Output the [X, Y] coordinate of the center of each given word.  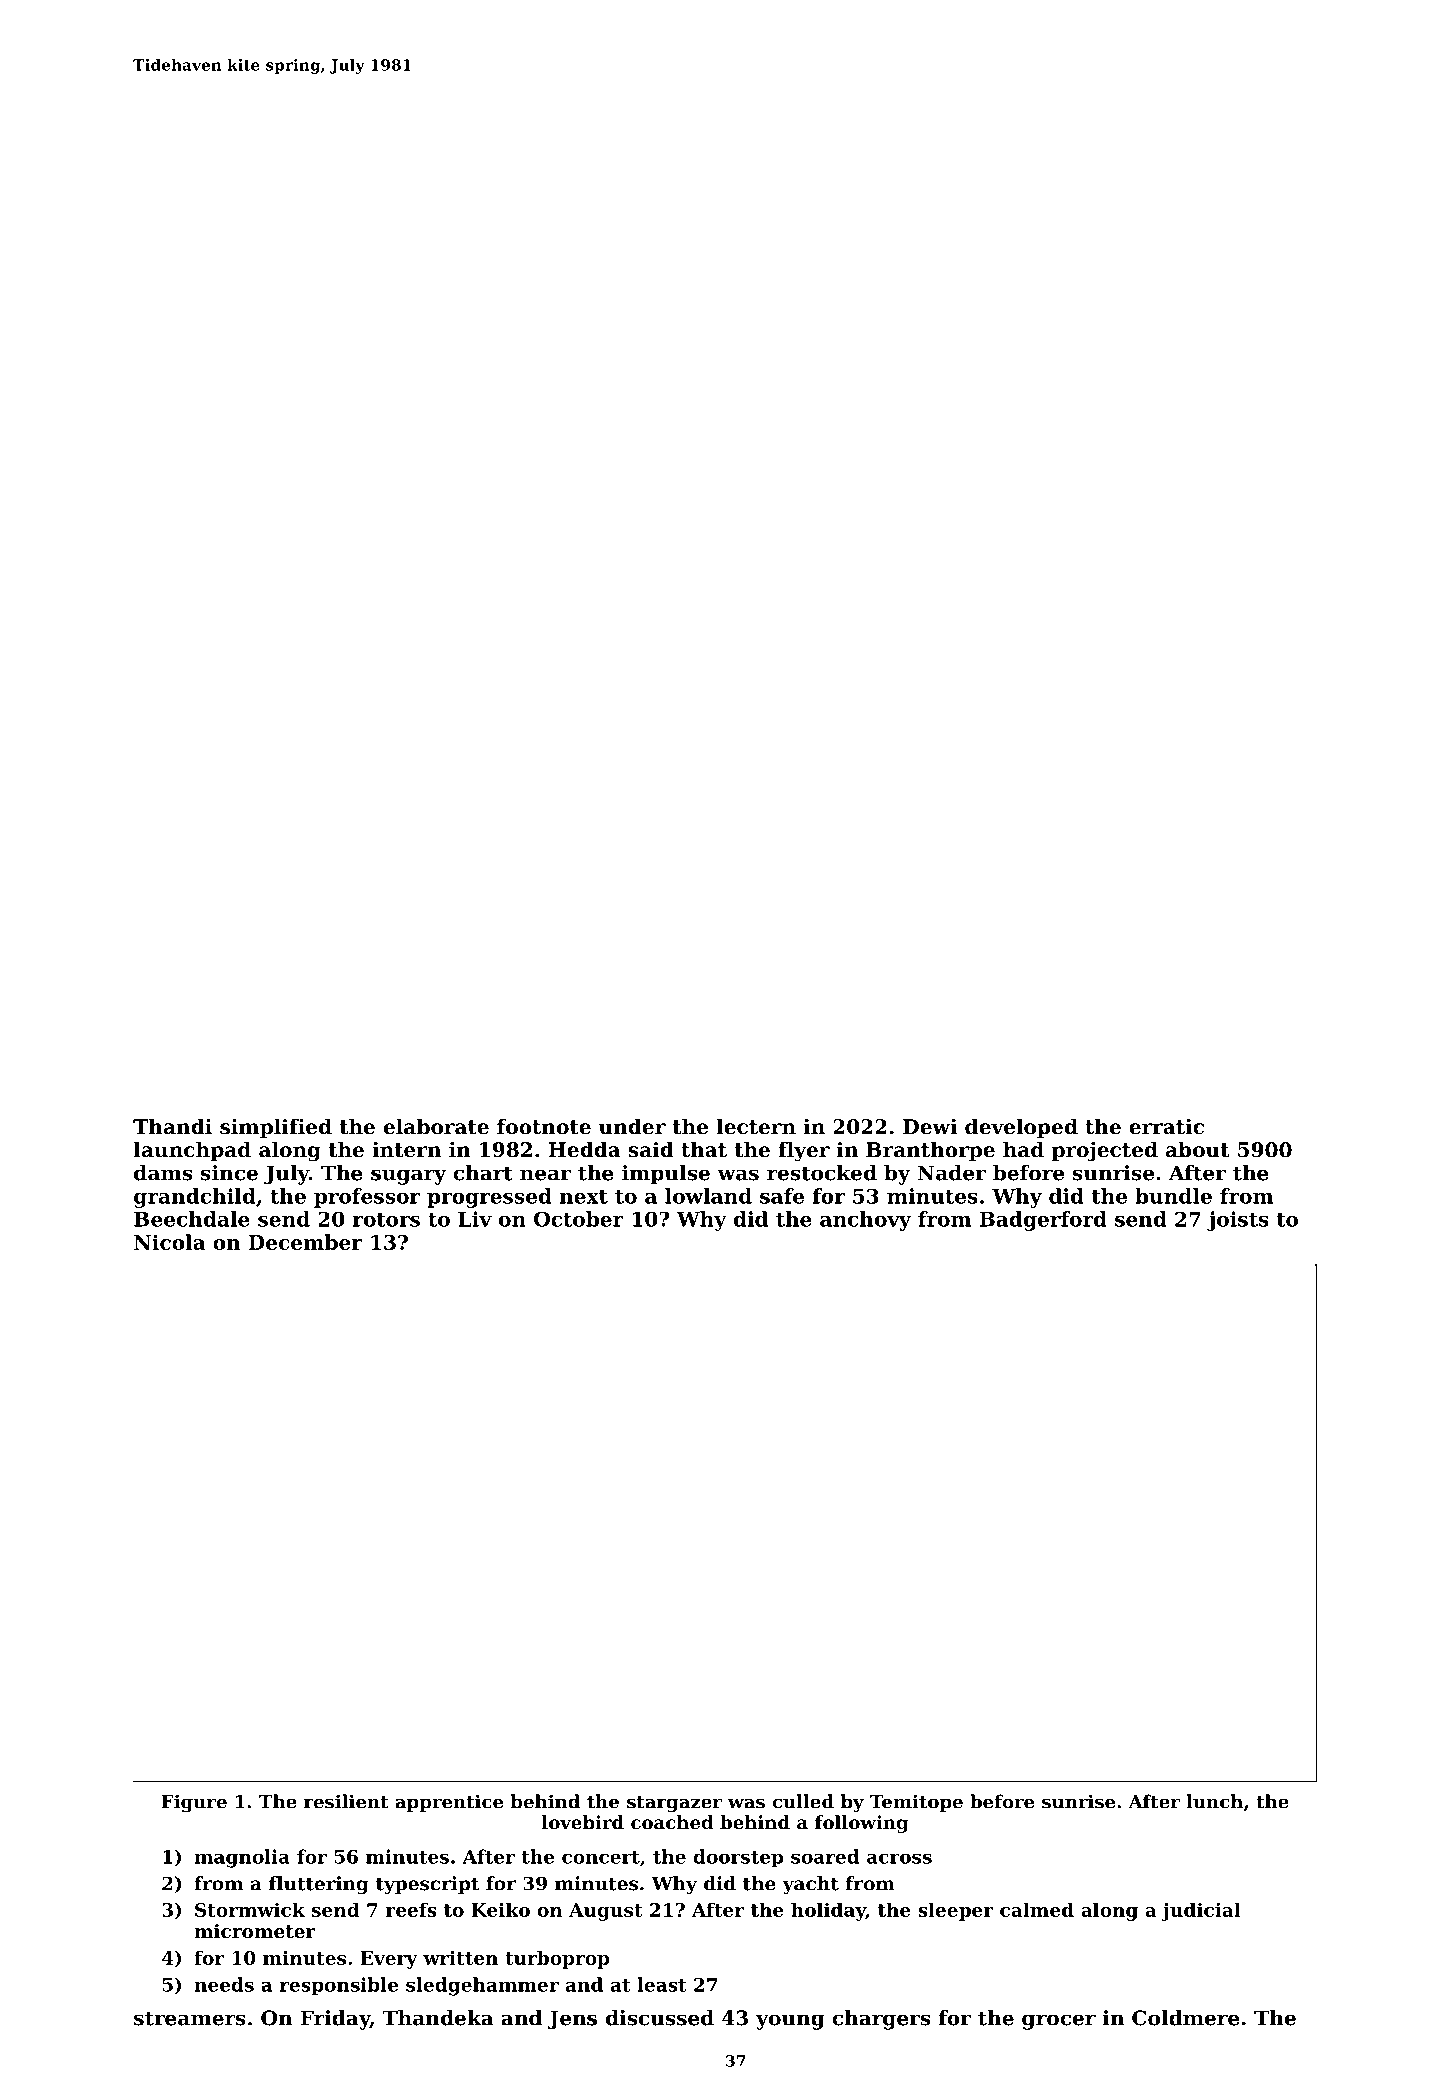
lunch [1214, 1801]
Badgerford [1043, 1221]
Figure [194, 1803]
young [790, 2022]
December [305, 1242]
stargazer [674, 1804]
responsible [339, 1986]
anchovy [865, 1221]
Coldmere [1186, 2018]
